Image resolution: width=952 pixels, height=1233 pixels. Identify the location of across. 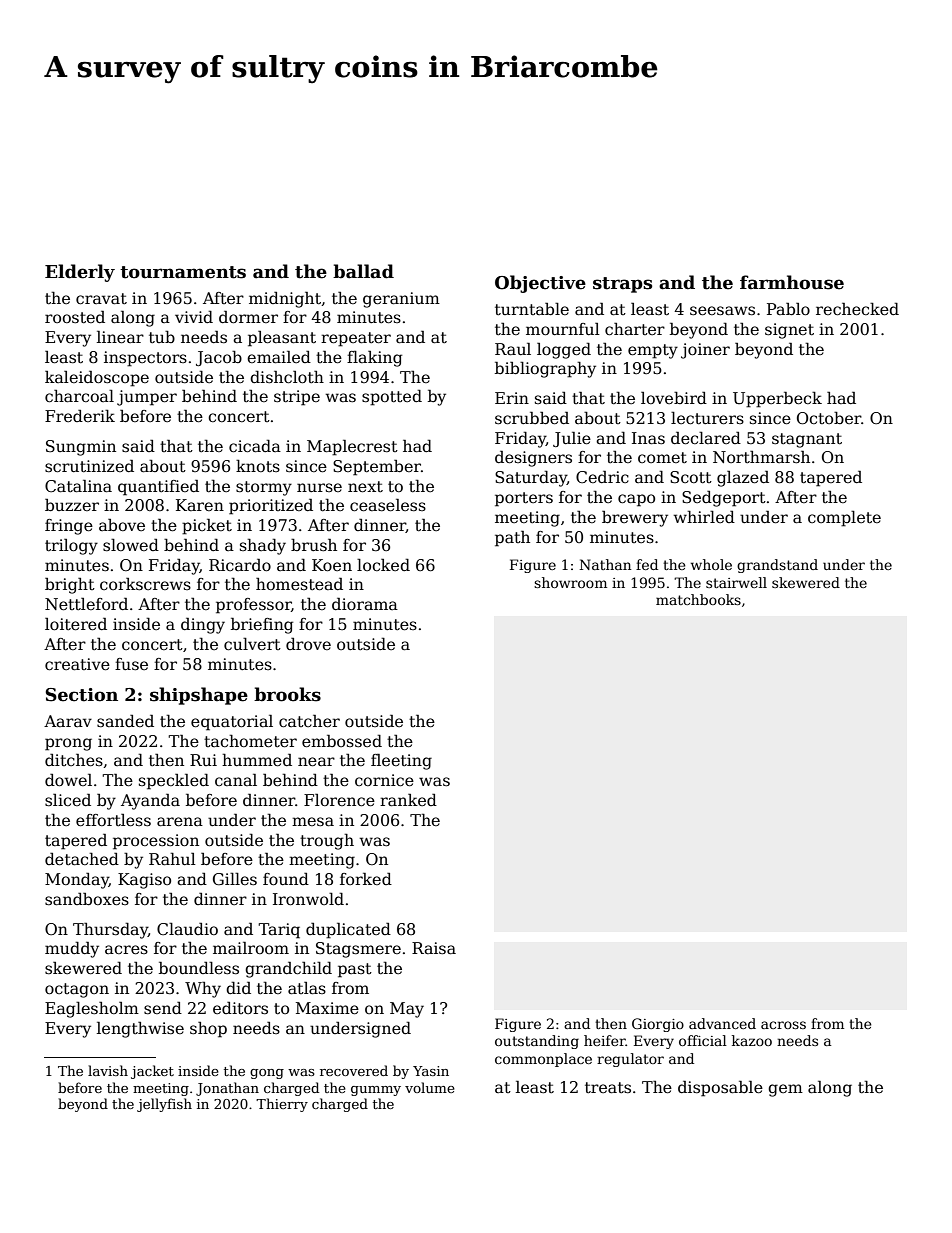
(783, 1025).
